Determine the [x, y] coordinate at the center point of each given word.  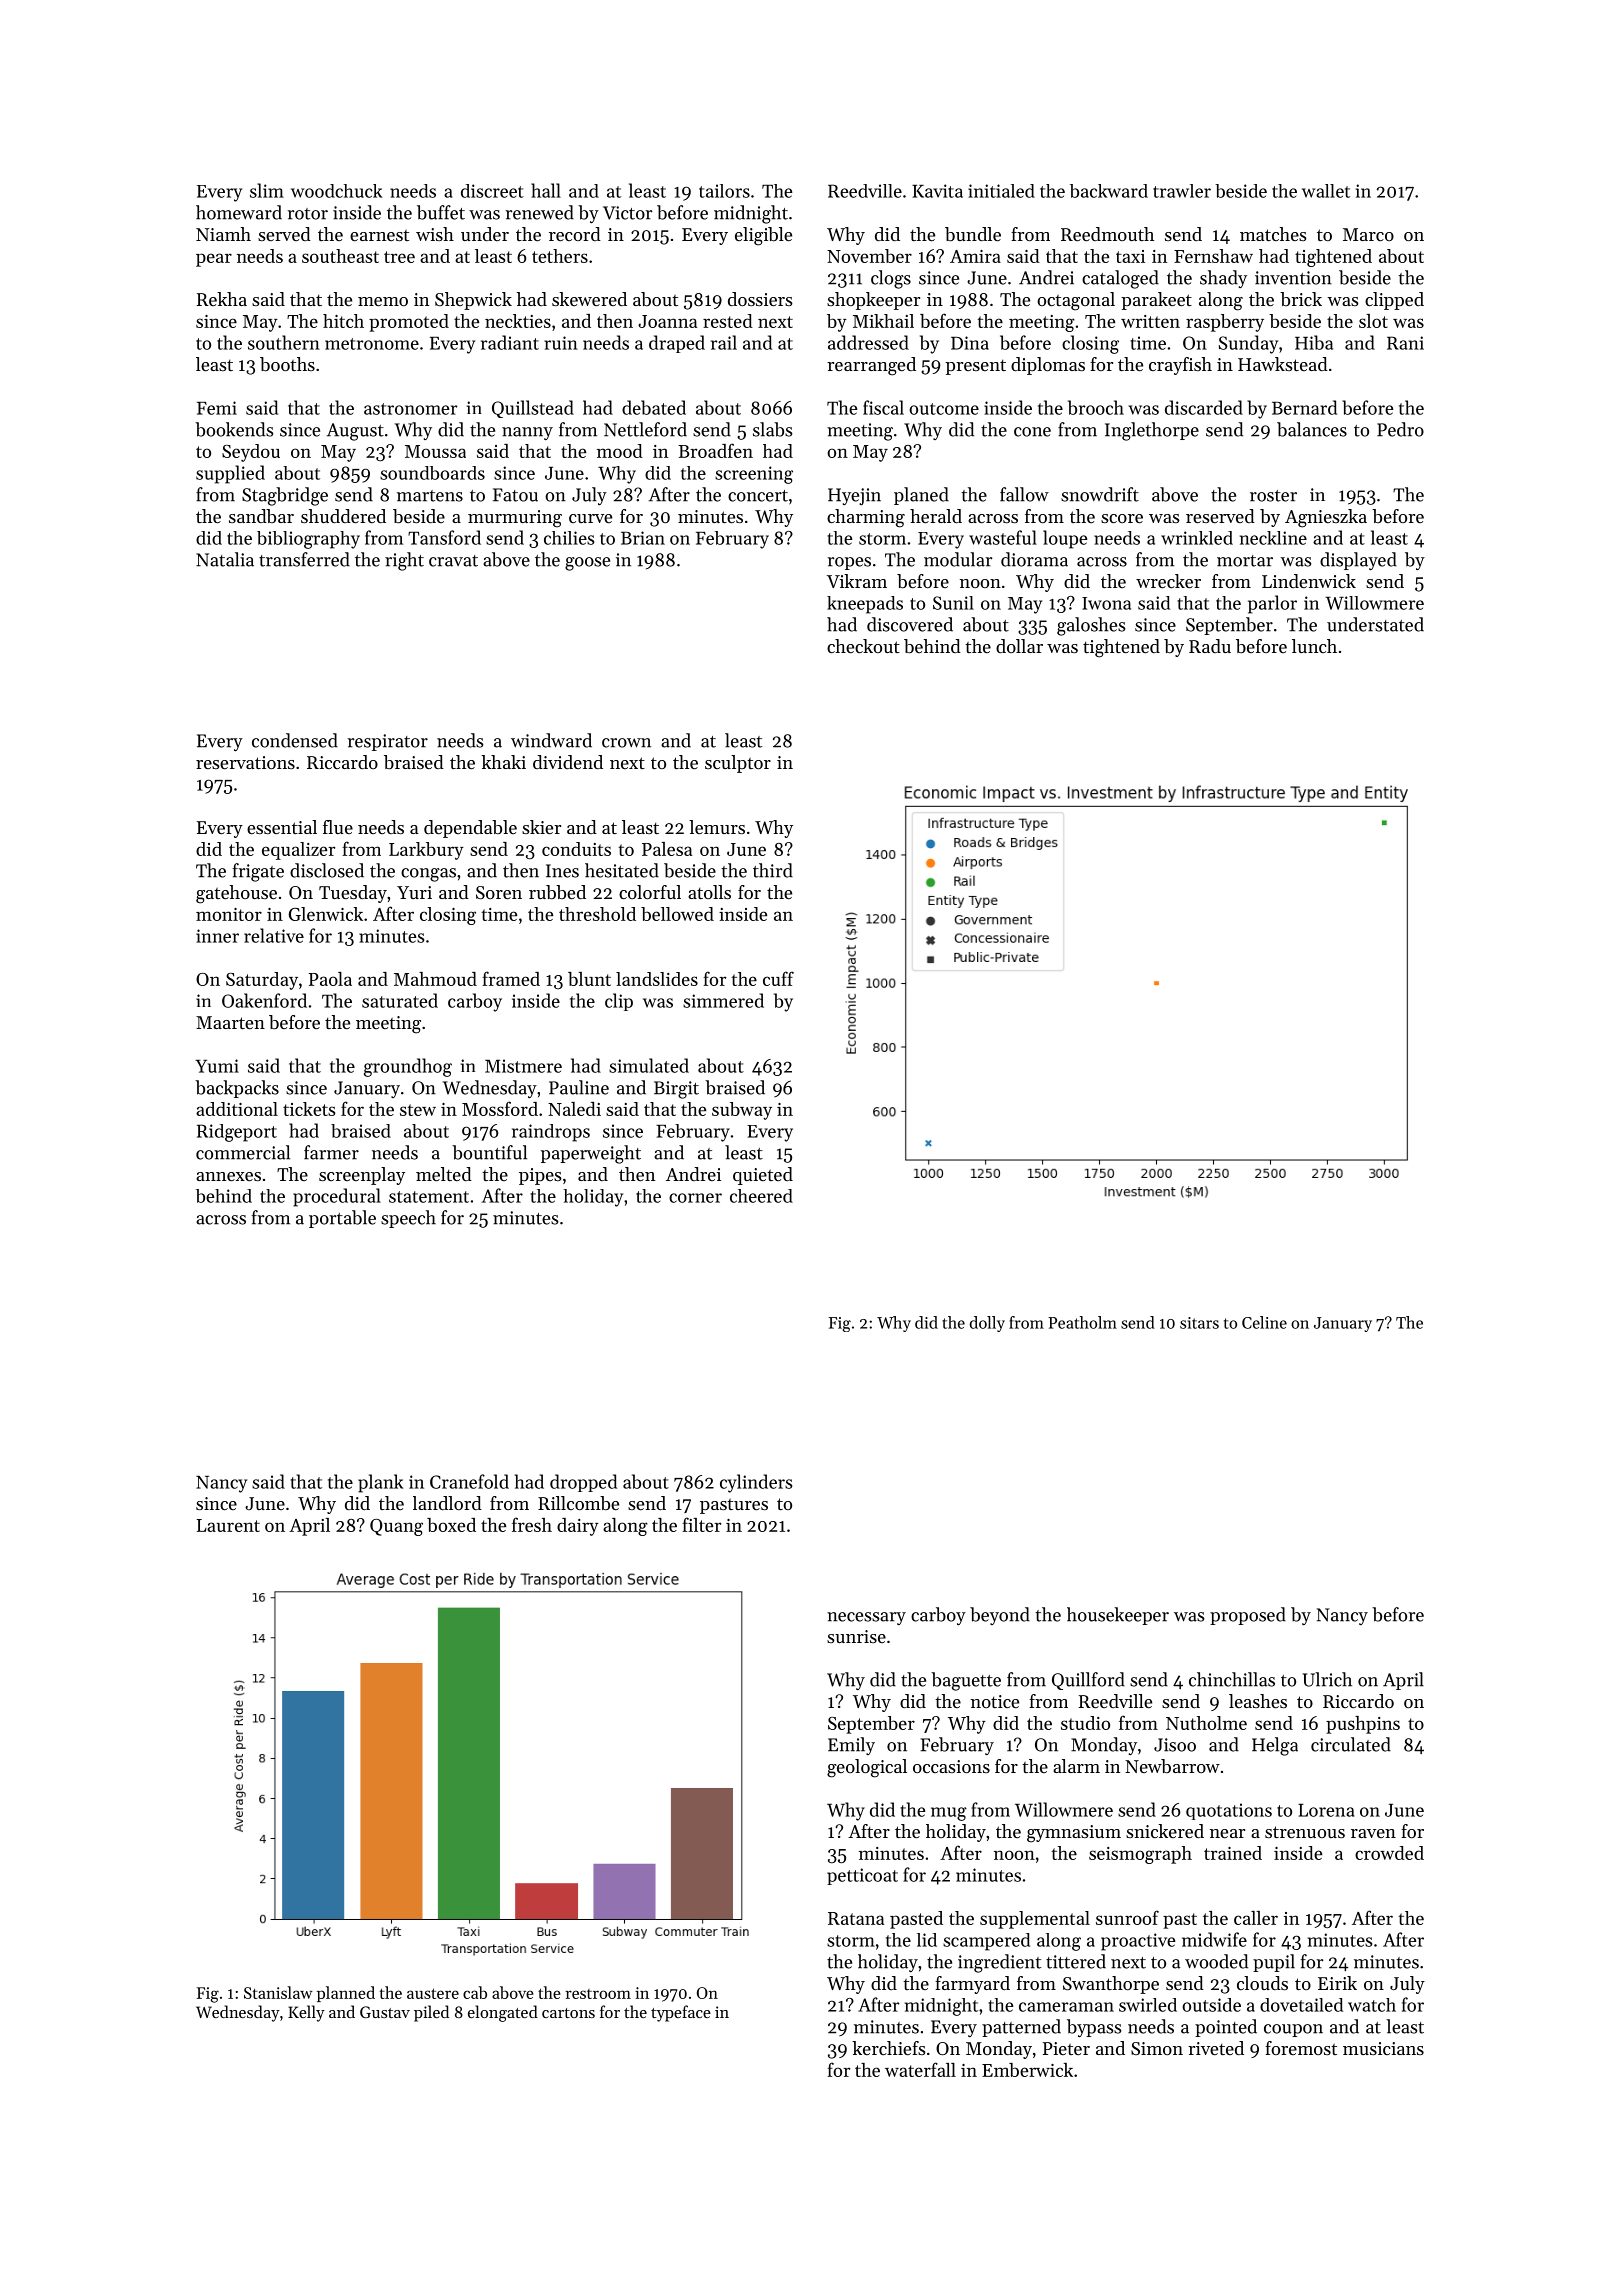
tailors [724, 191]
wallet [1326, 191]
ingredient [999, 1963]
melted [444, 1174]
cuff [778, 978]
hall [546, 190]
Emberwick [1027, 2070]
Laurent [228, 1525]
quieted [763, 1176]
